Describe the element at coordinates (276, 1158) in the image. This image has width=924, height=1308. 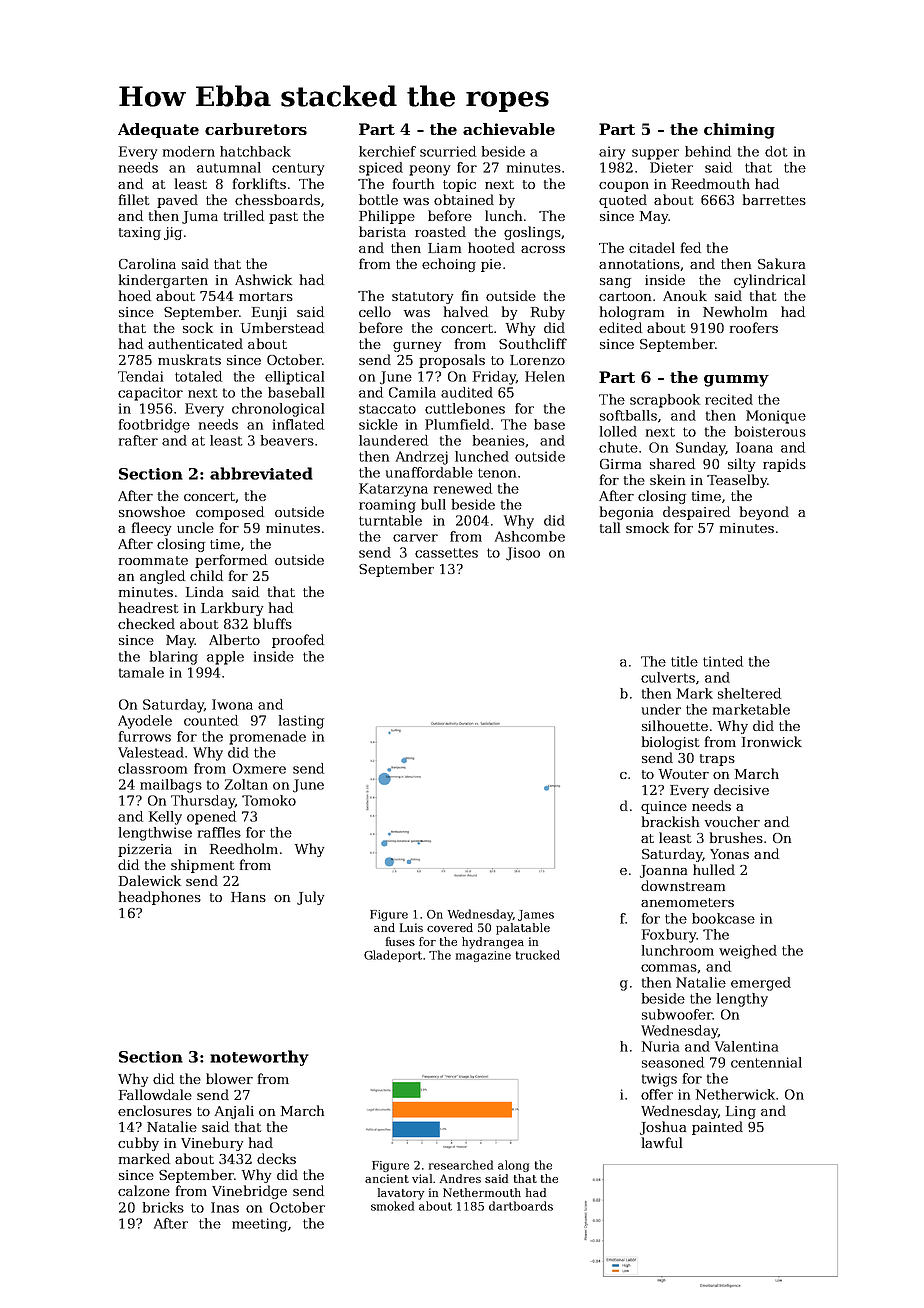
I see `decks` at that location.
